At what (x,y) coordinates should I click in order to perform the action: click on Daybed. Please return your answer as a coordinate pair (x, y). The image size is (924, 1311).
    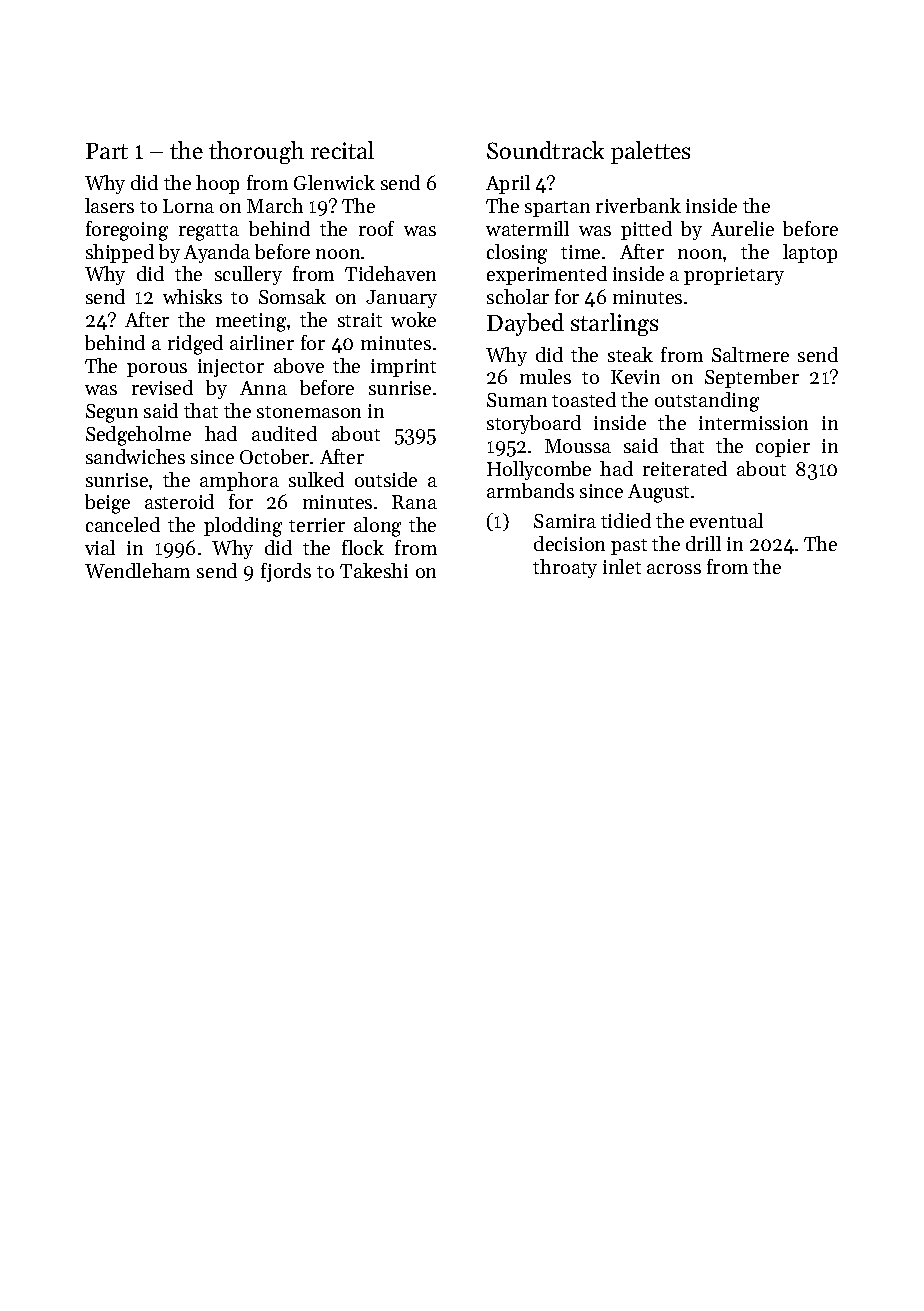
    Looking at the image, I should click on (525, 324).
